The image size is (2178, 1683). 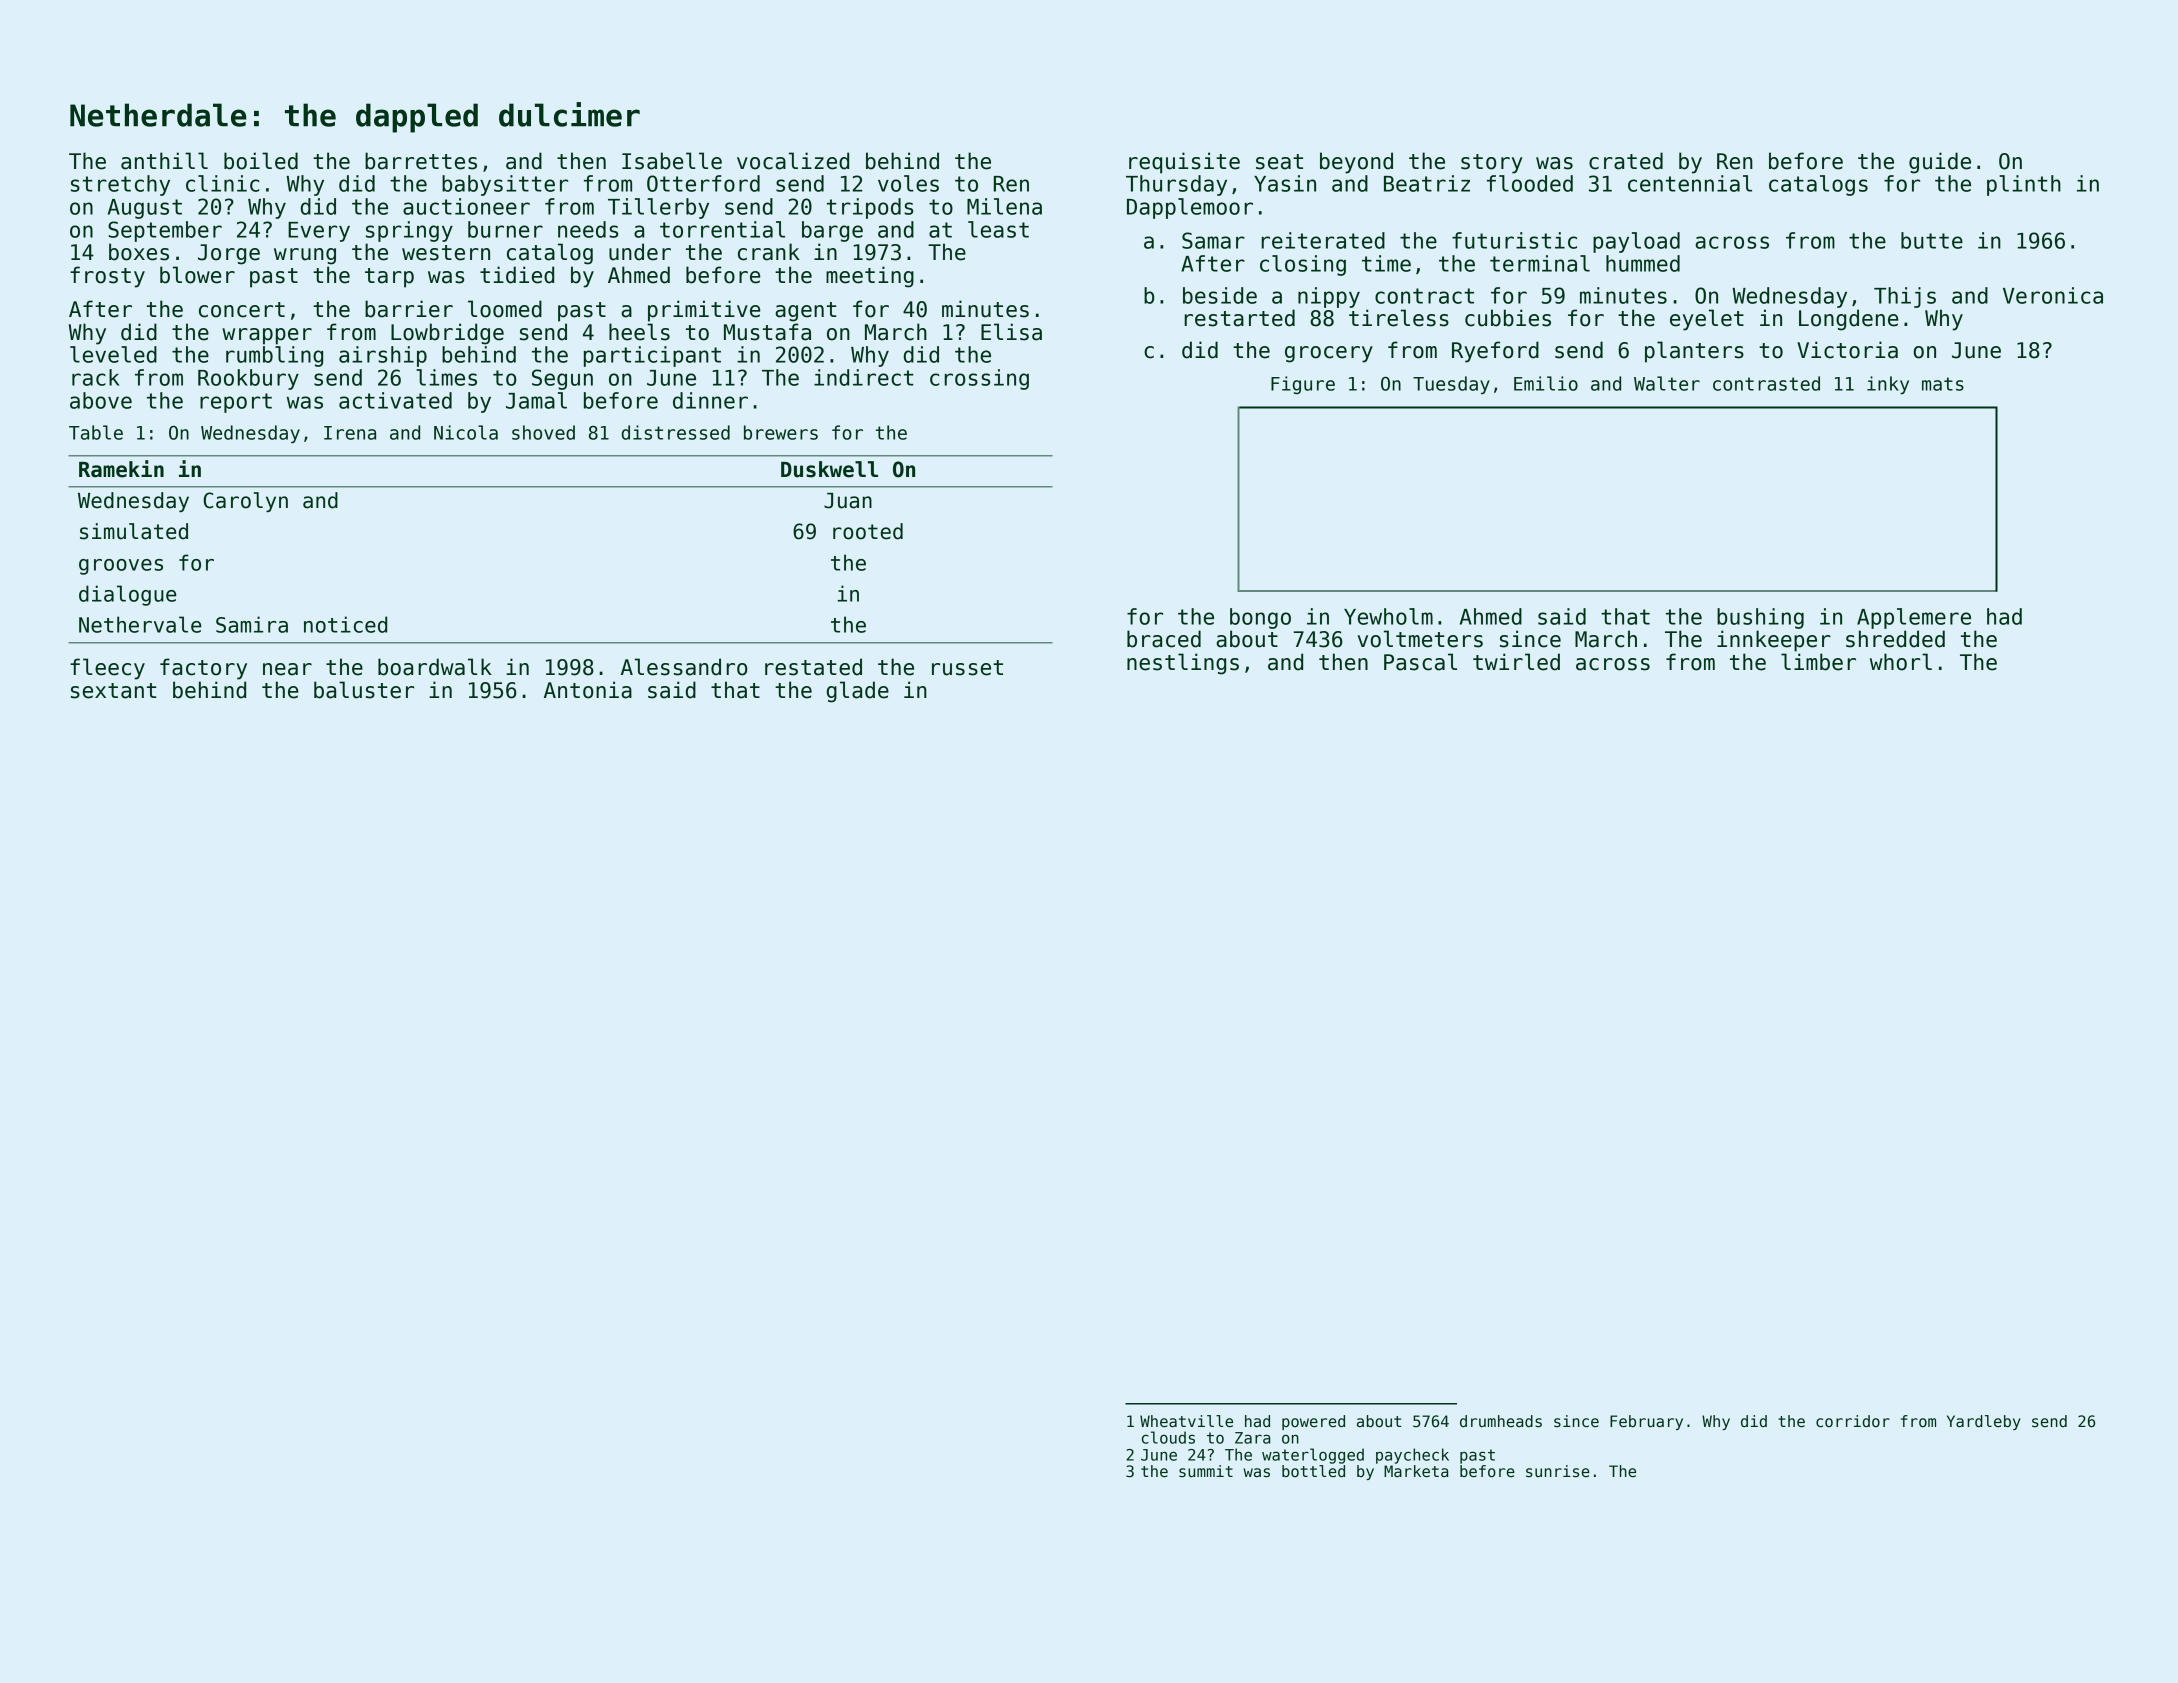 What do you see at coordinates (121, 567) in the image?
I see `grooves` at bounding box center [121, 567].
